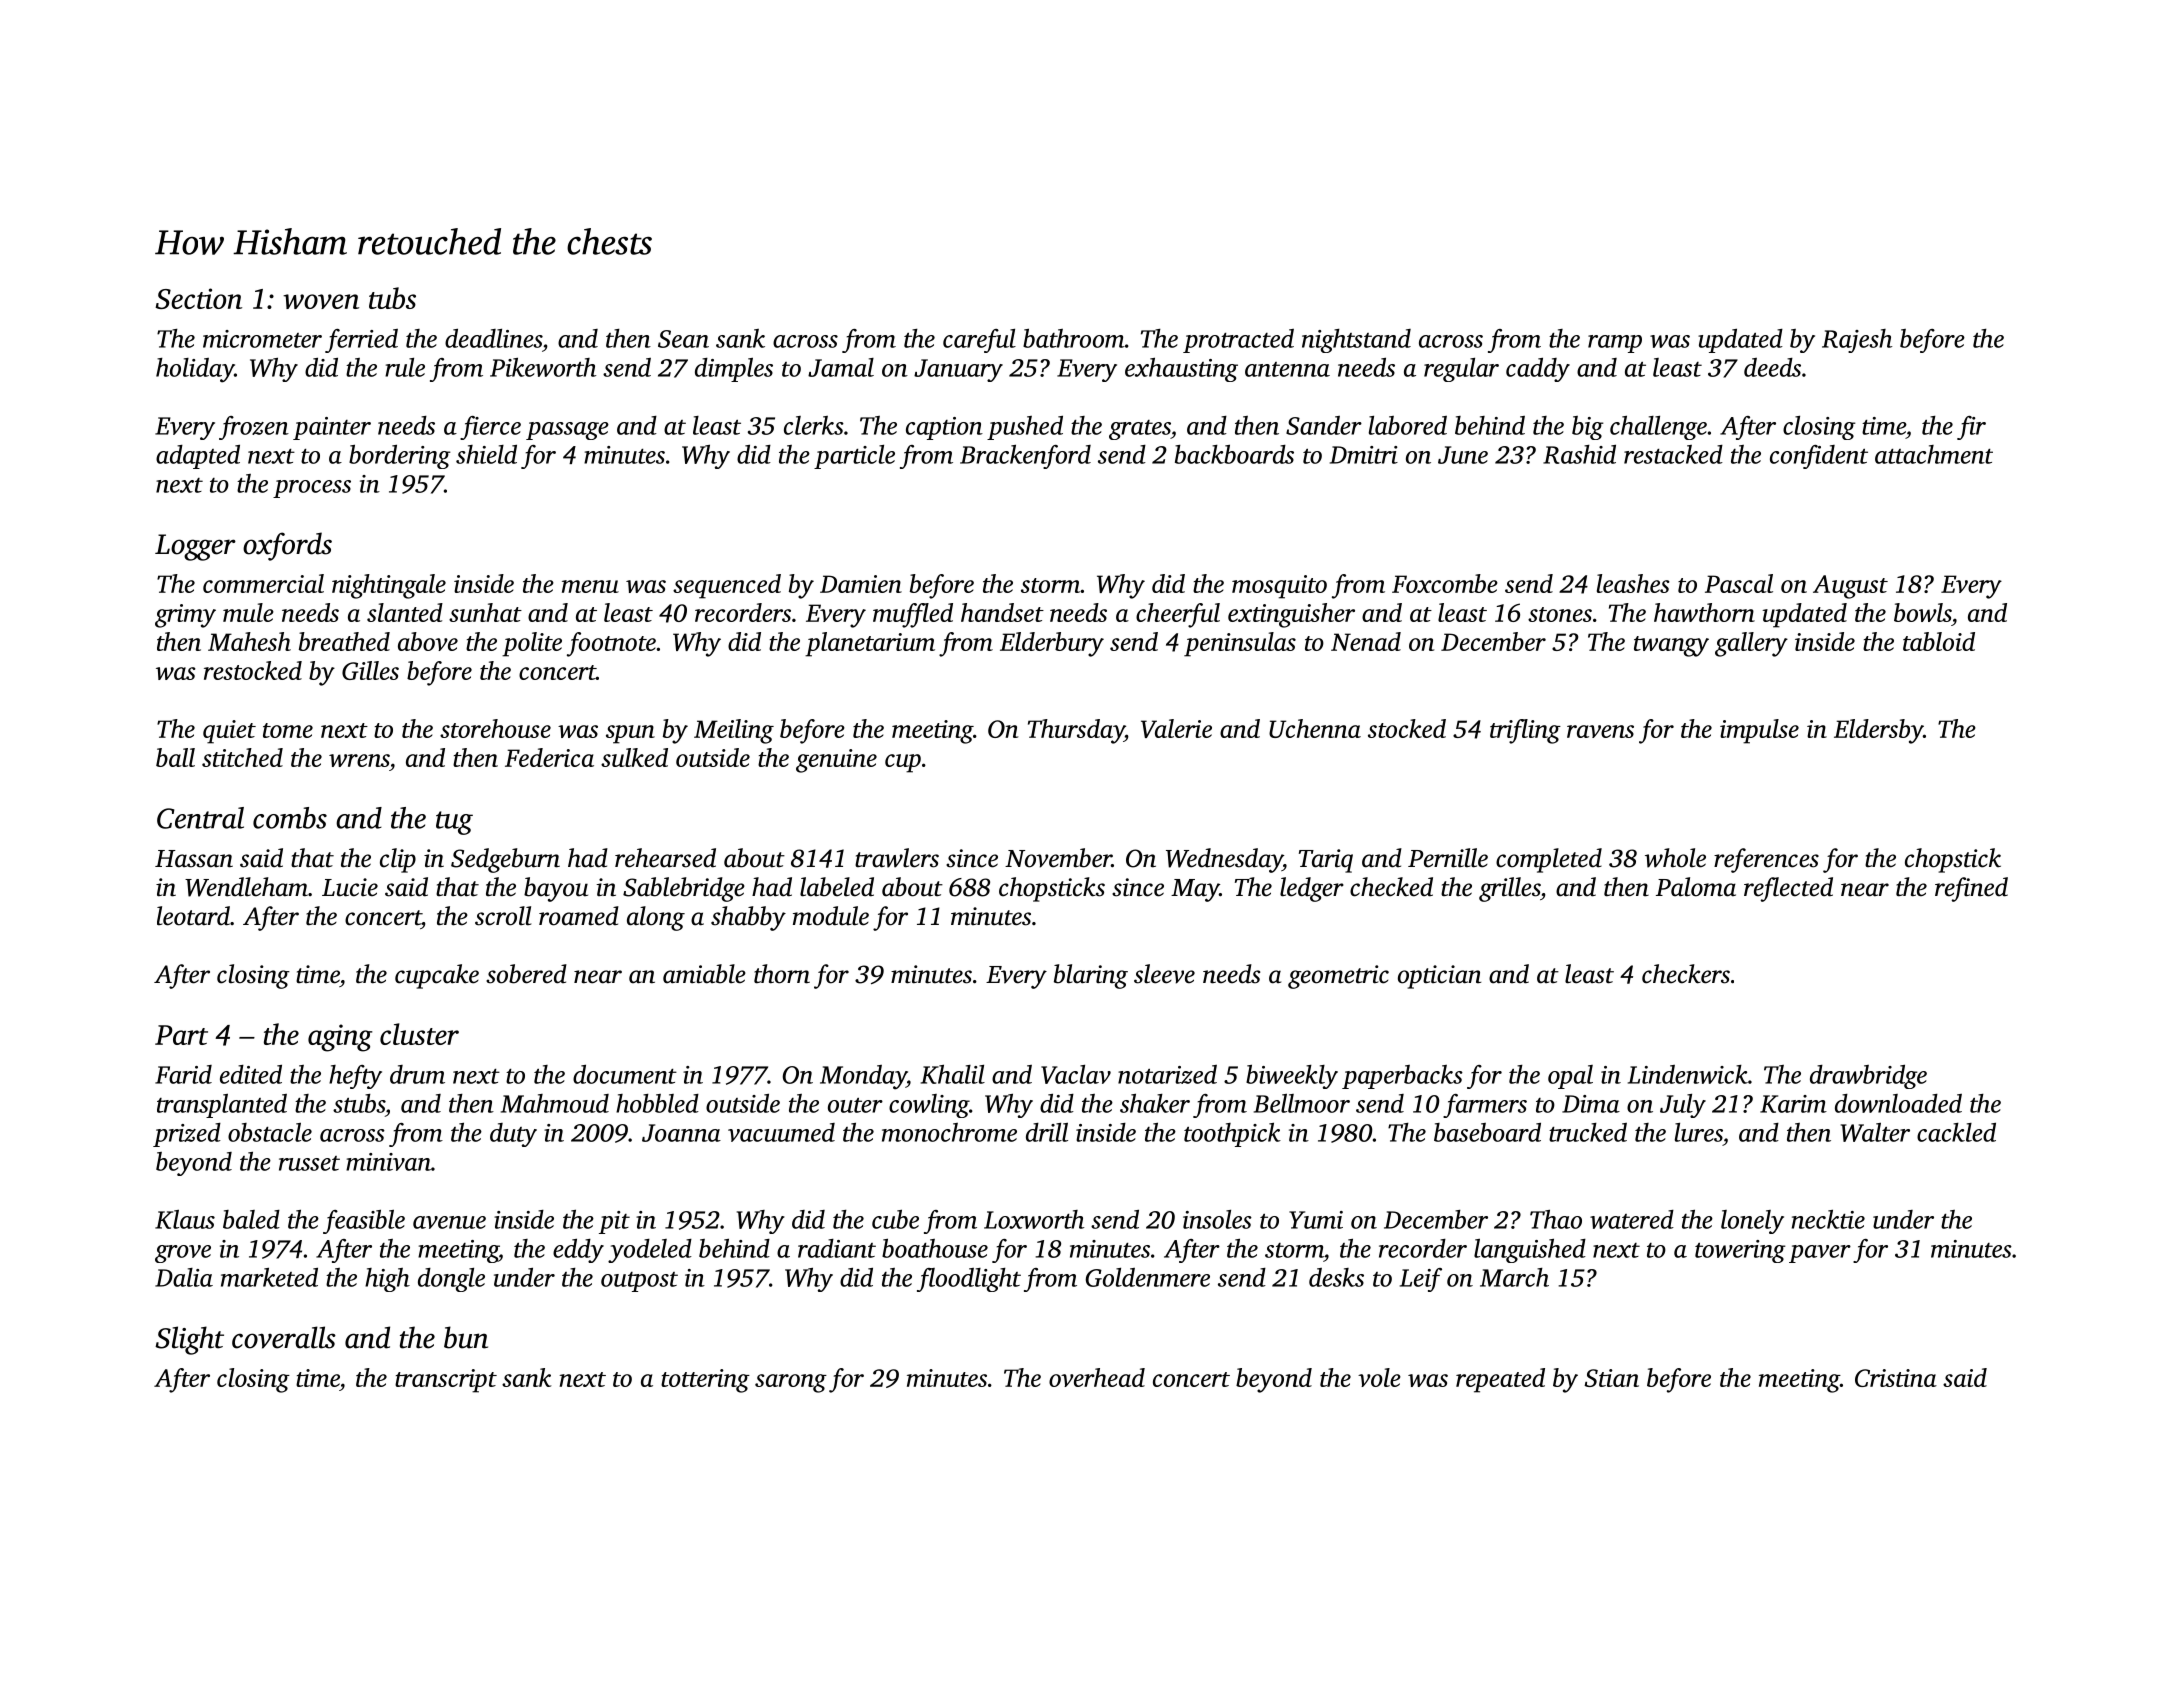  What do you see at coordinates (355, 1077) in the document?
I see `hefty` at bounding box center [355, 1077].
